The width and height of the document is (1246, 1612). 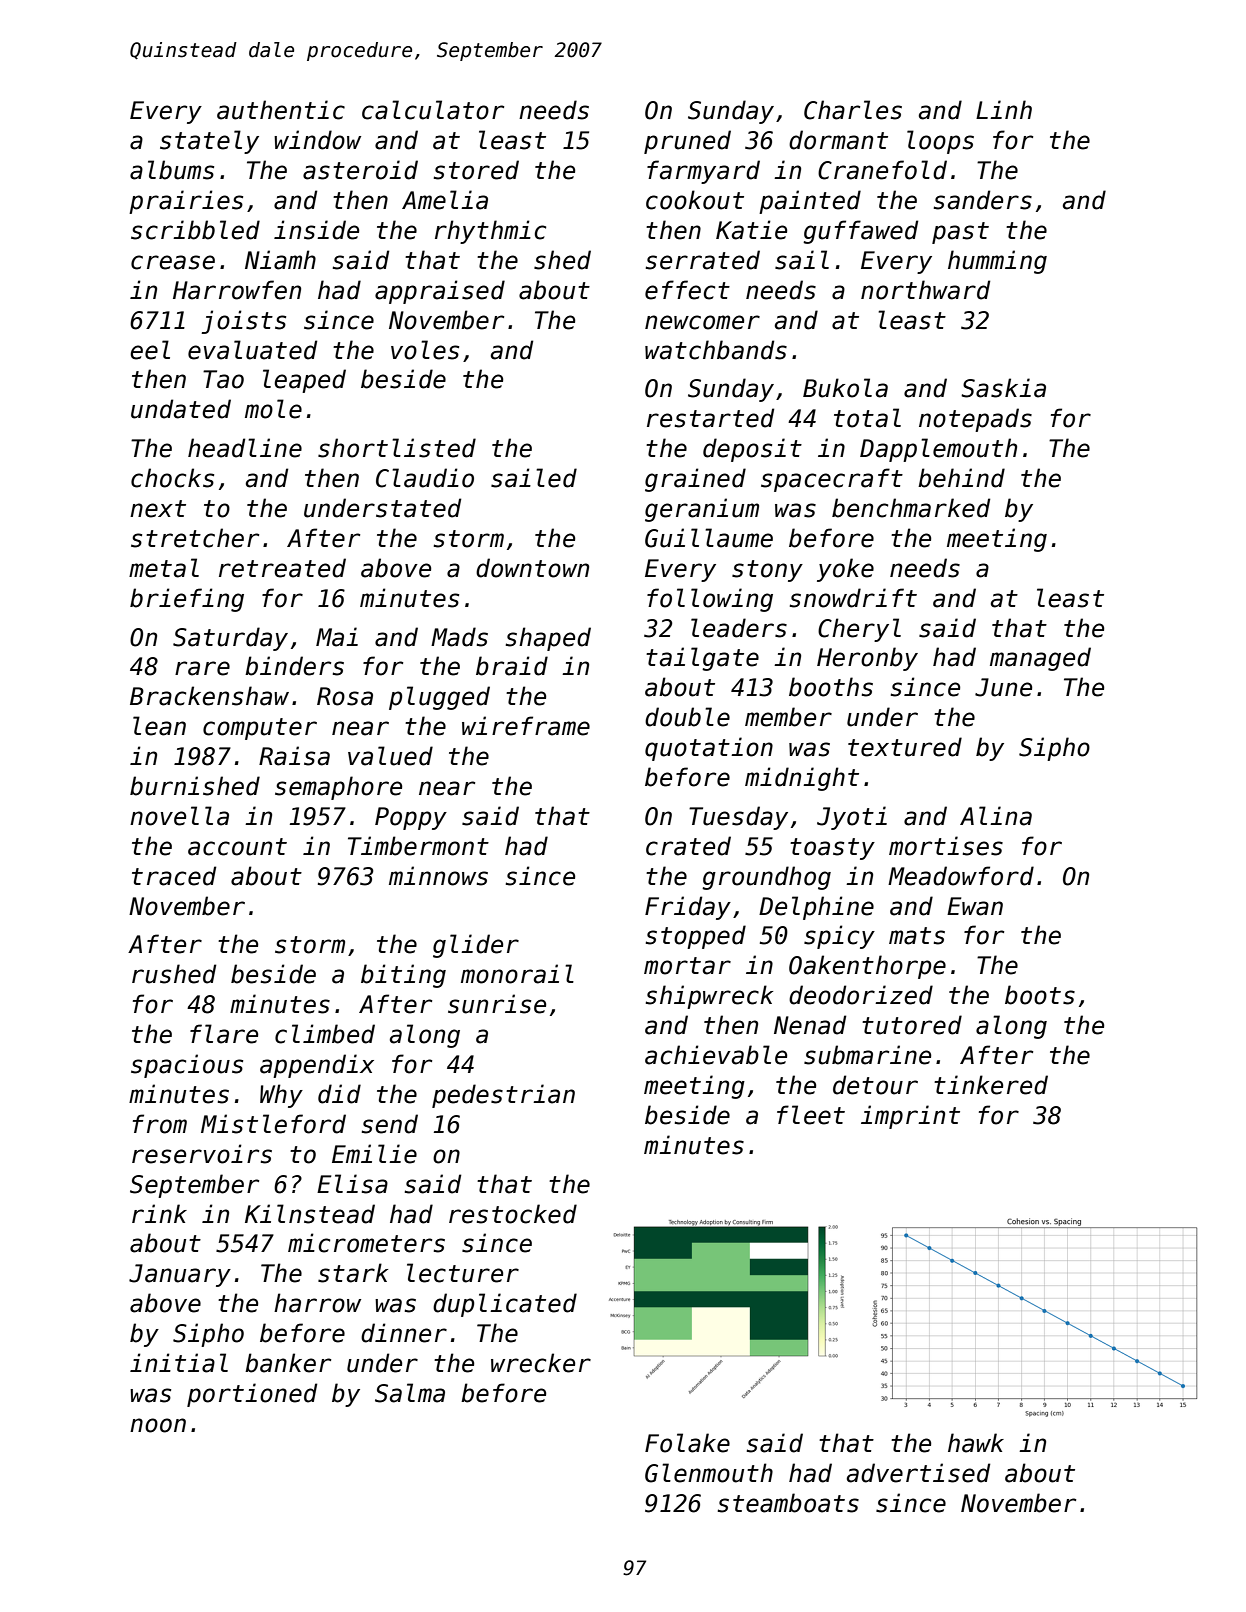 I want to click on initial, so click(x=179, y=1363).
